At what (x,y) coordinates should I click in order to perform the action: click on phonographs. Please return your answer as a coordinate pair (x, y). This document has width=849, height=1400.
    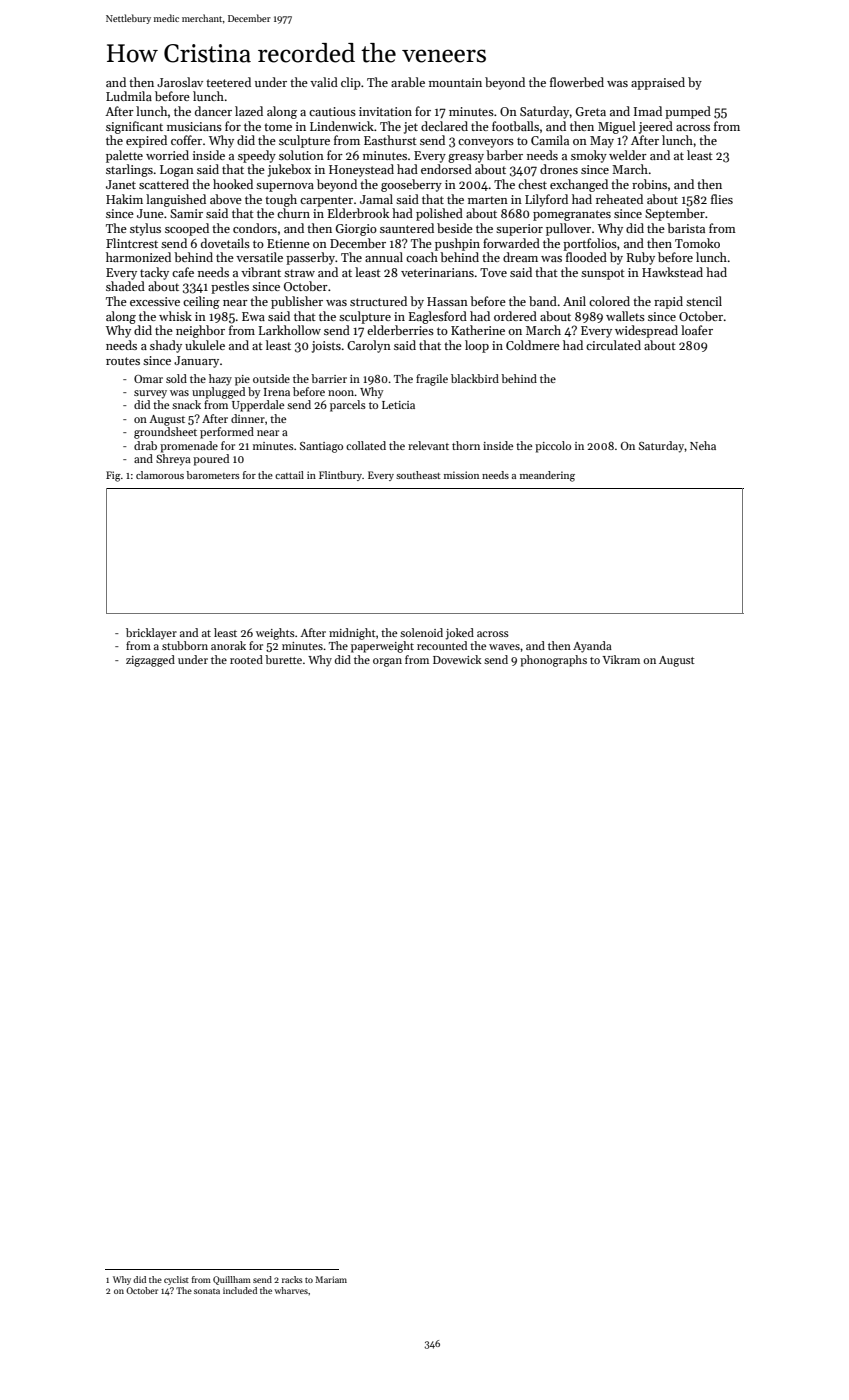
    Looking at the image, I should click on (553, 661).
